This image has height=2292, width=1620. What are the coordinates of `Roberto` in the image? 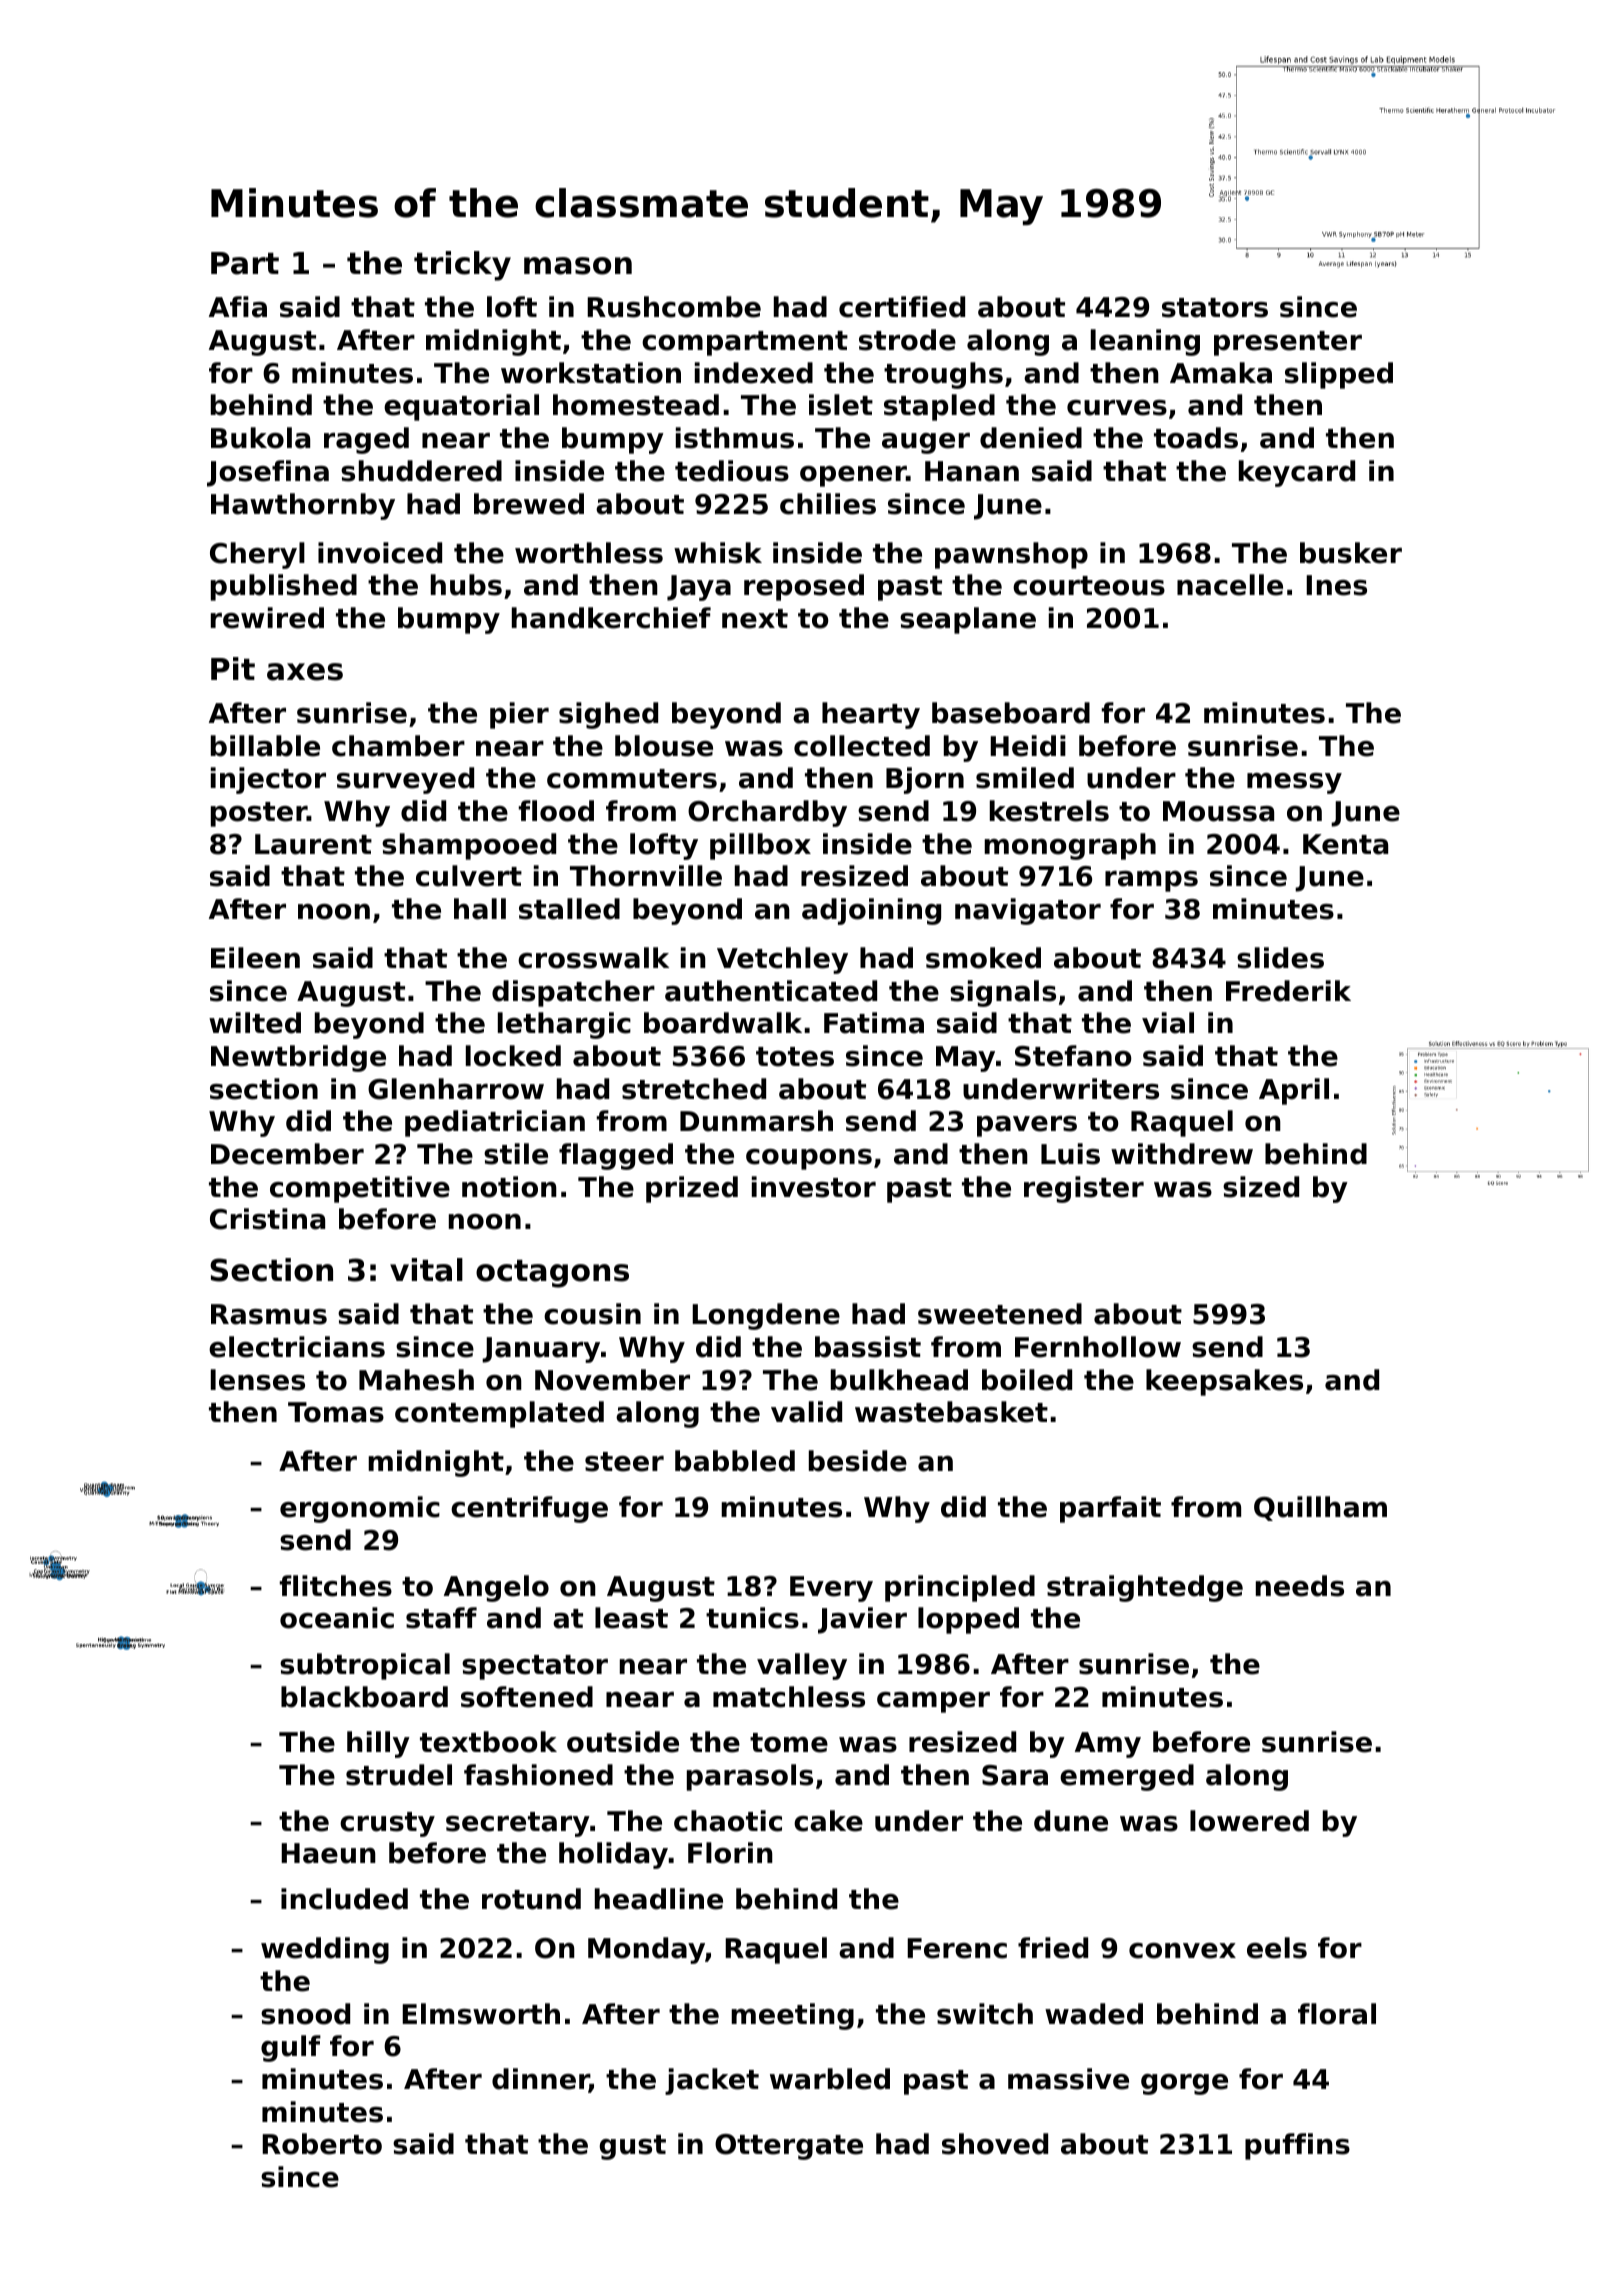 It's located at (322, 2144).
